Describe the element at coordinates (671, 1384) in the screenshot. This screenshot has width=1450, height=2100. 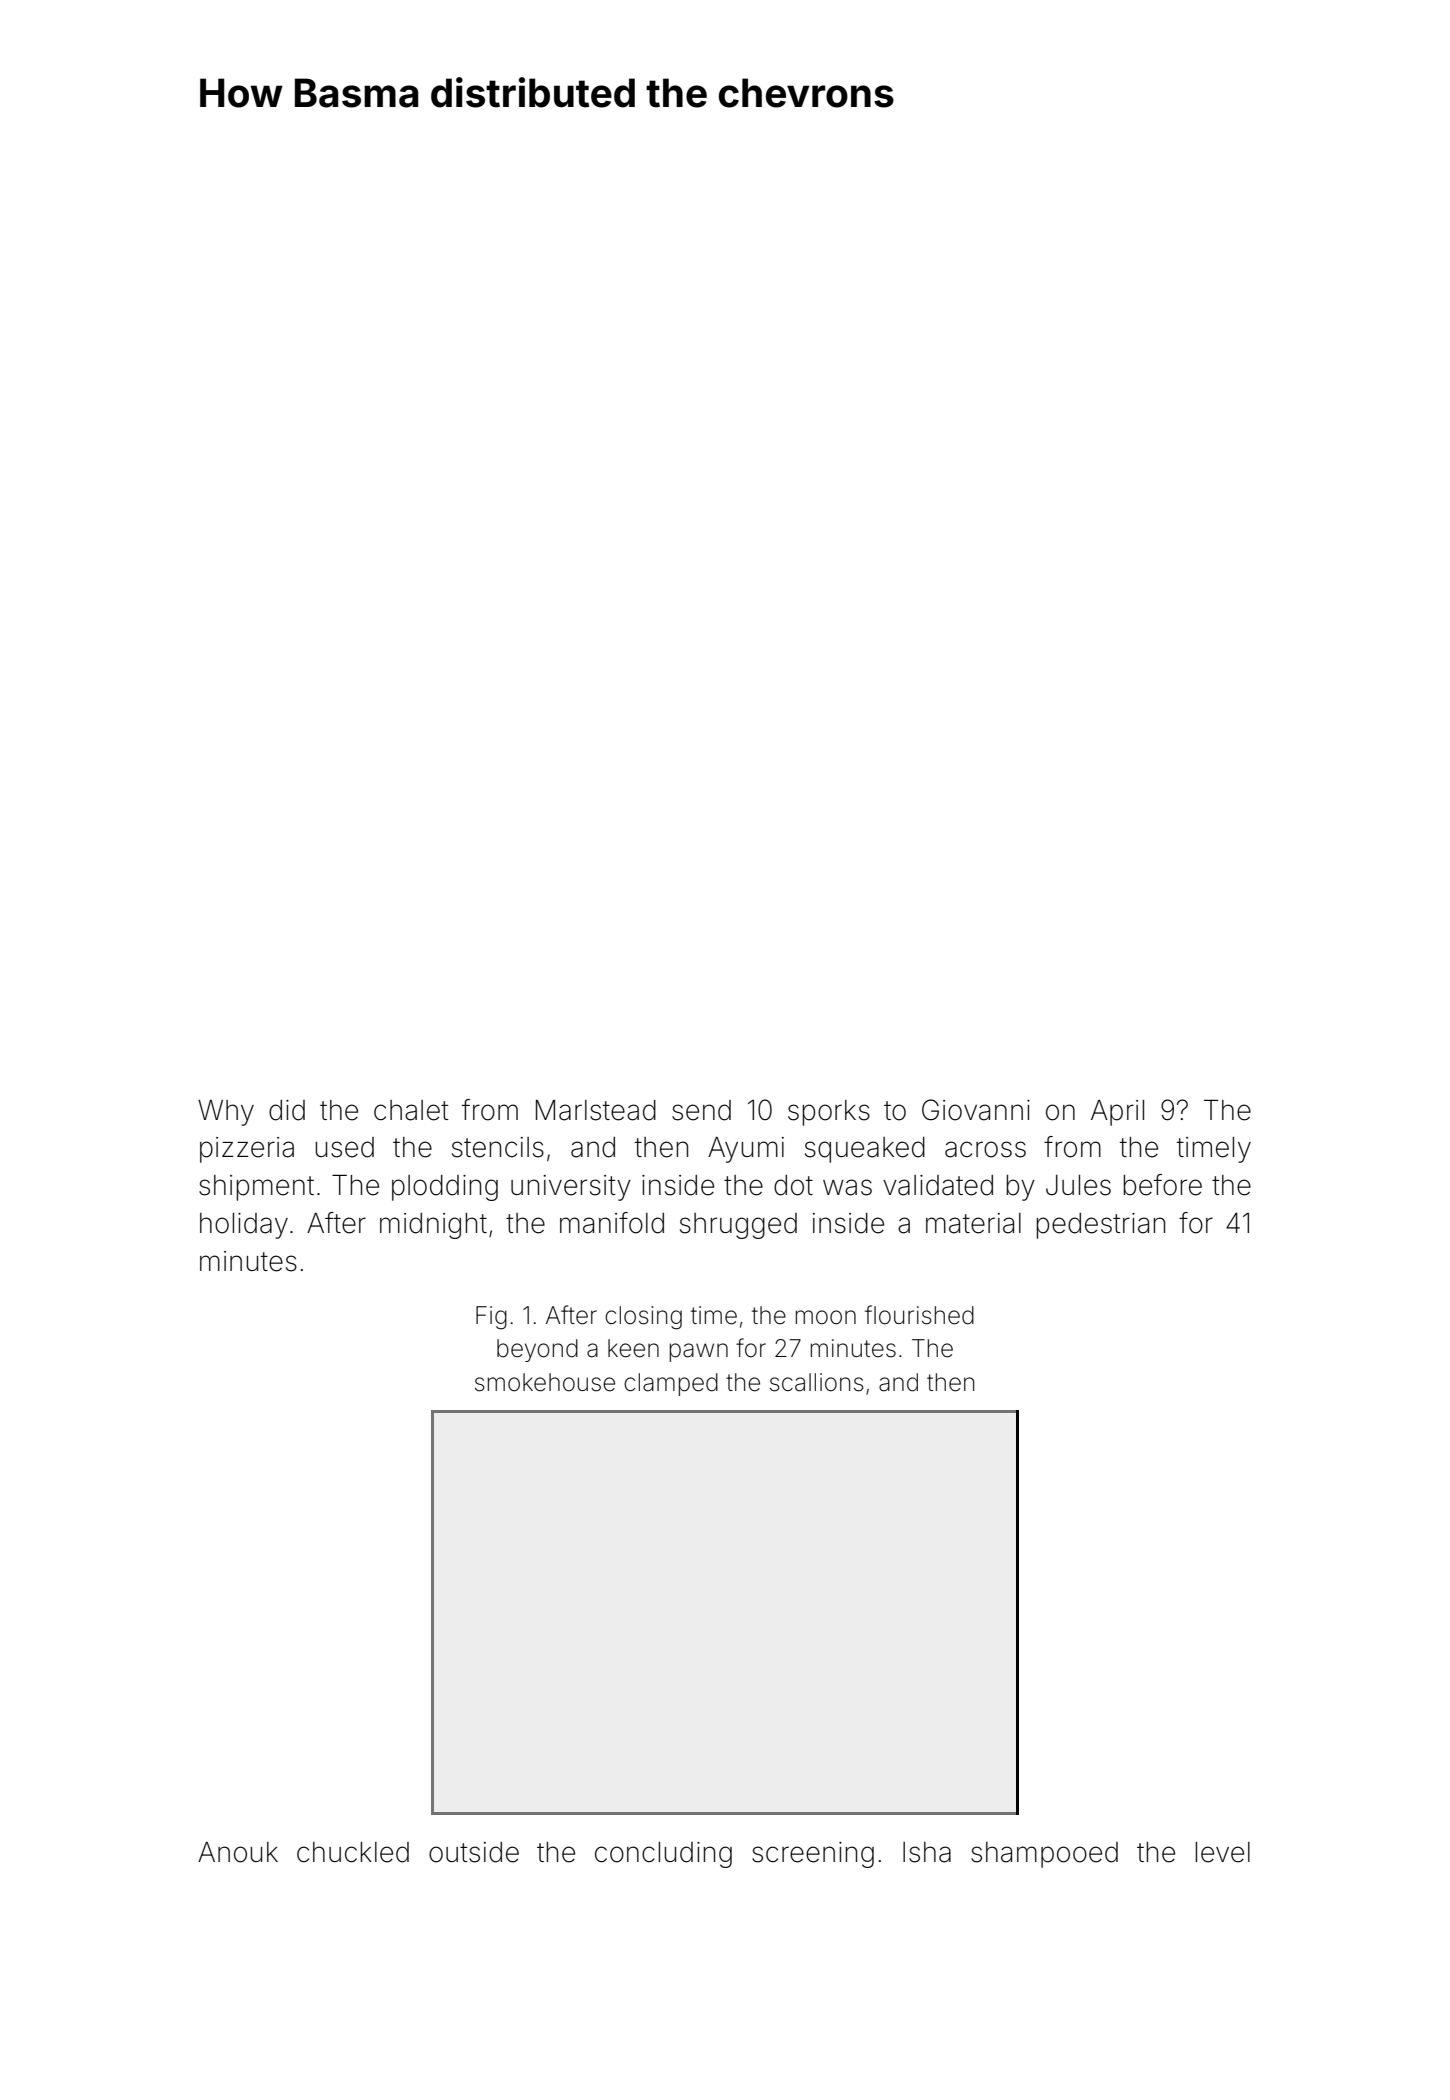
I see `clamped` at that location.
